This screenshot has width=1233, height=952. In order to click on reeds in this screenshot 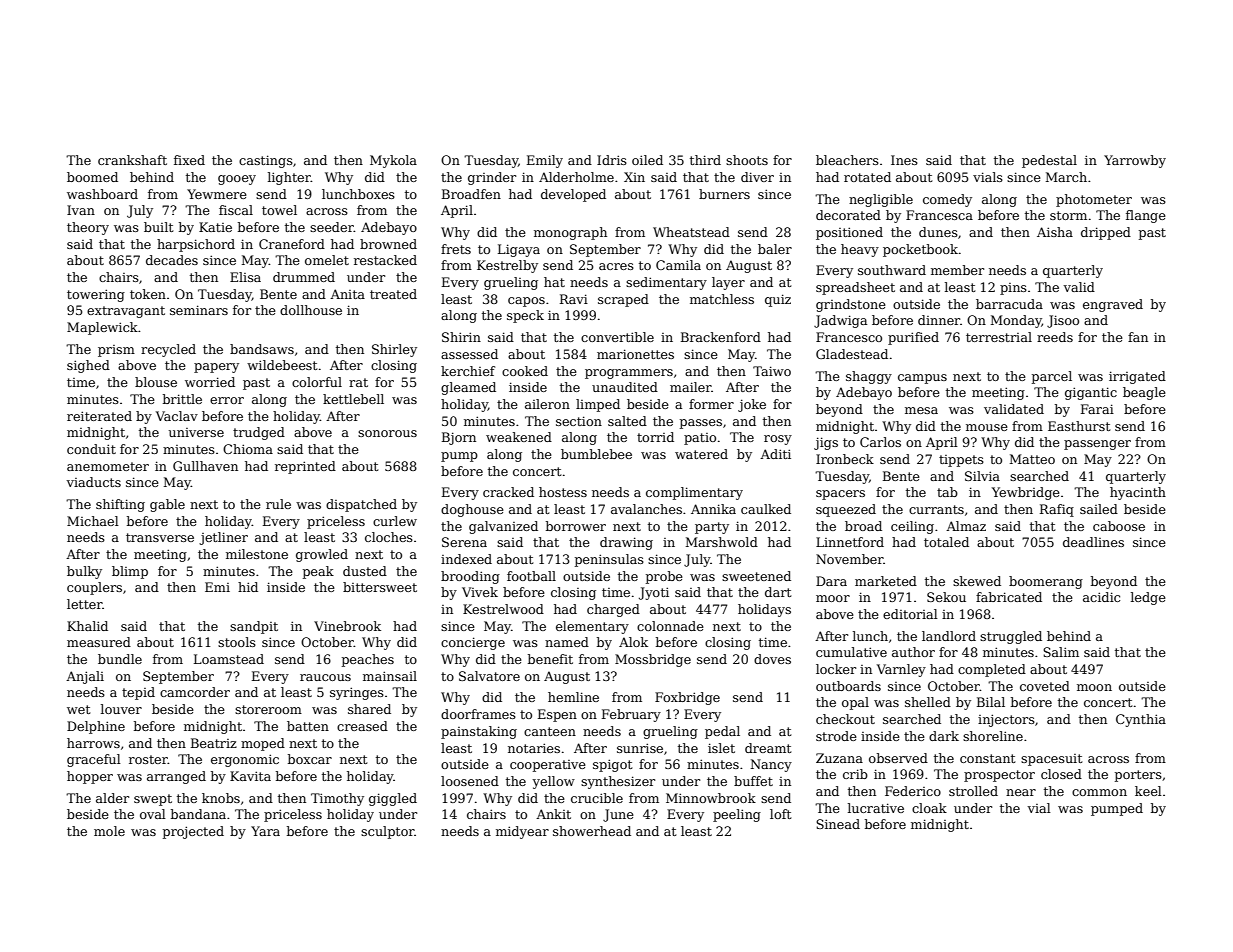, I will do `click(1055, 337)`.
